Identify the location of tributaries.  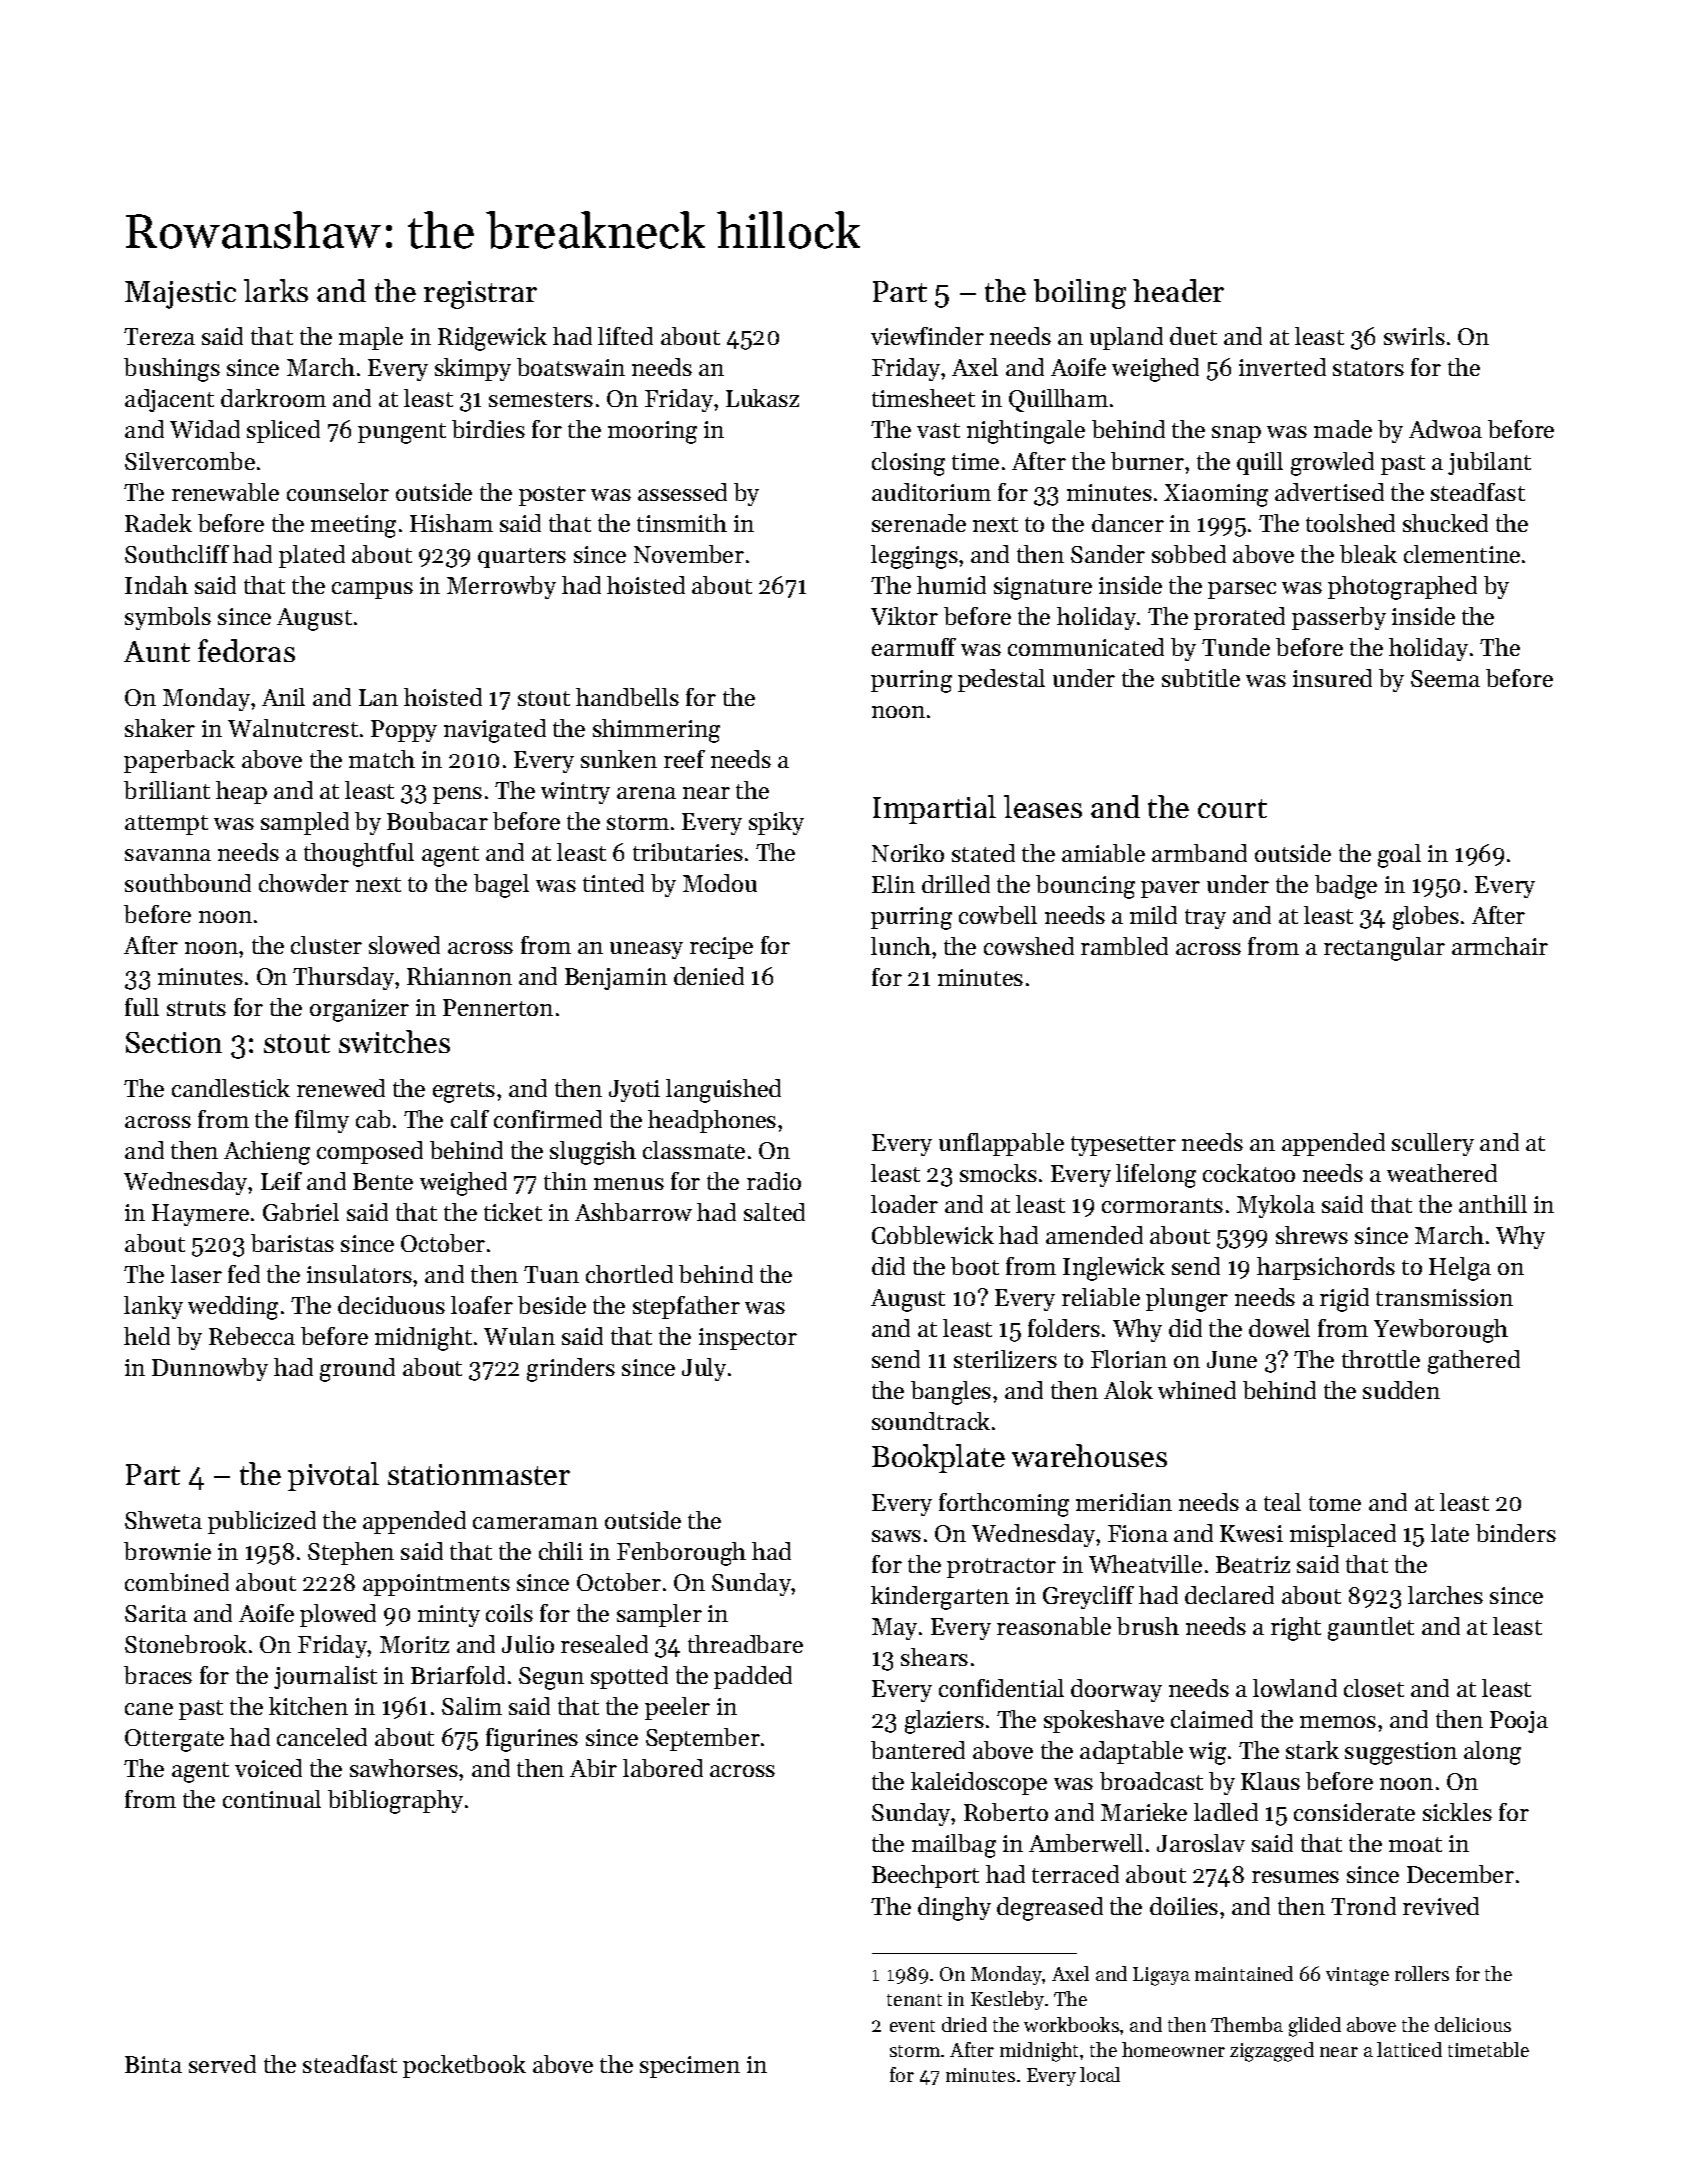
(688, 852).
